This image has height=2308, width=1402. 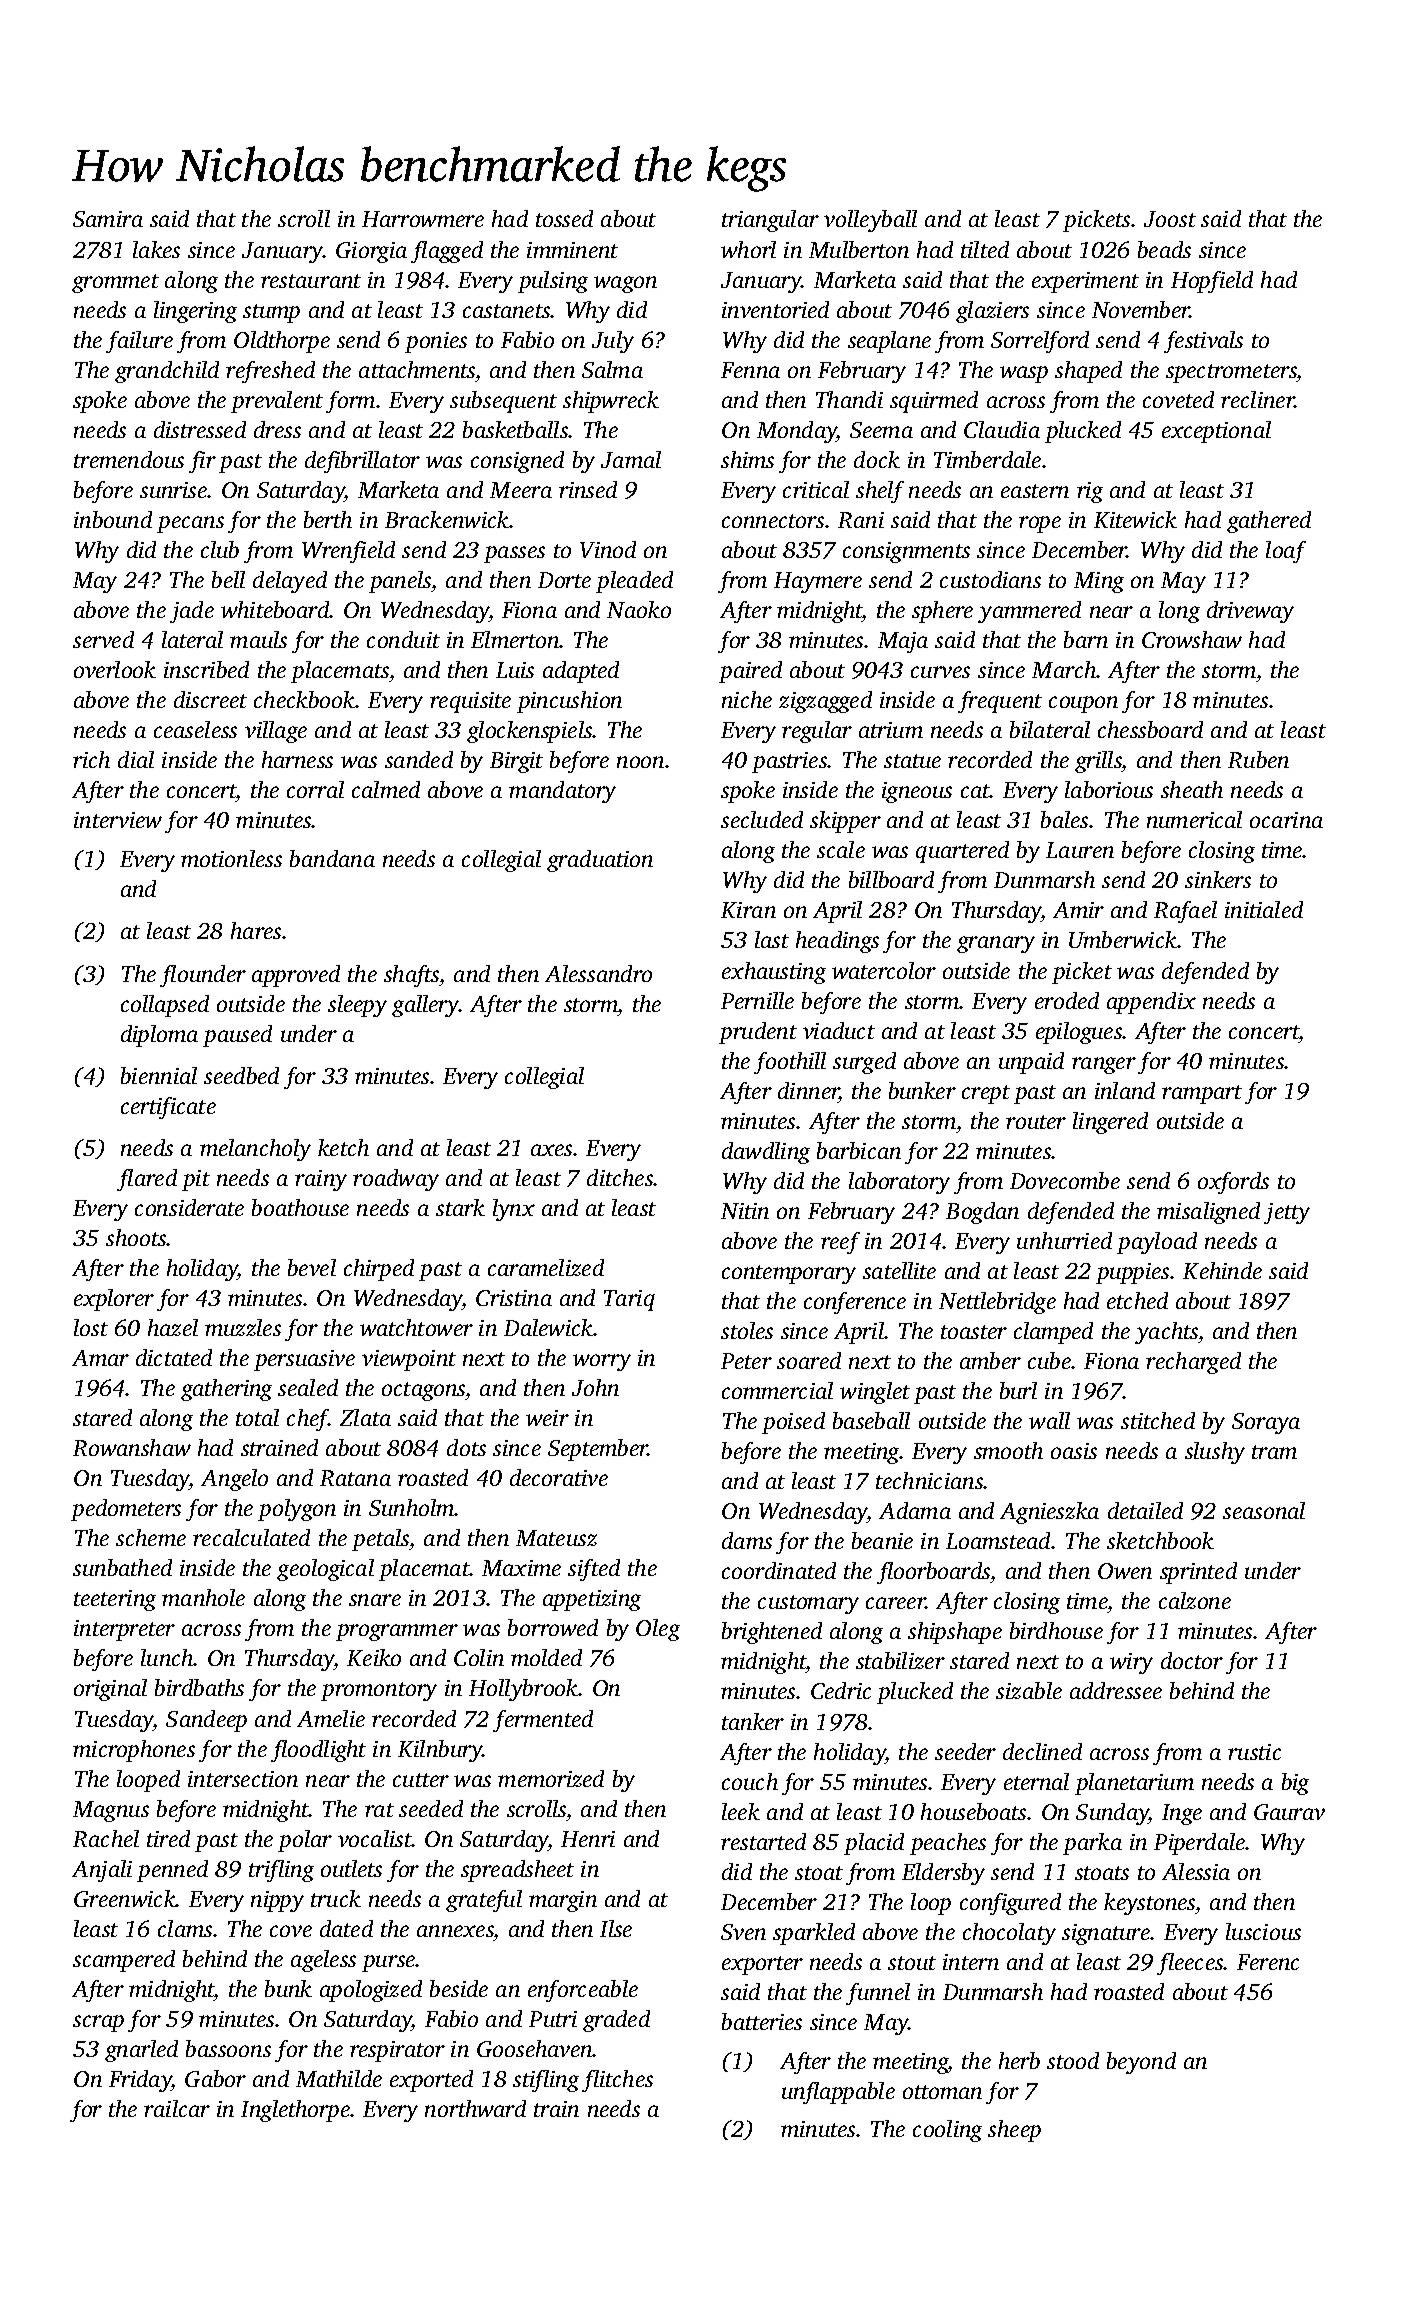 What do you see at coordinates (173, 1327) in the image?
I see `hazel` at bounding box center [173, 1327].
